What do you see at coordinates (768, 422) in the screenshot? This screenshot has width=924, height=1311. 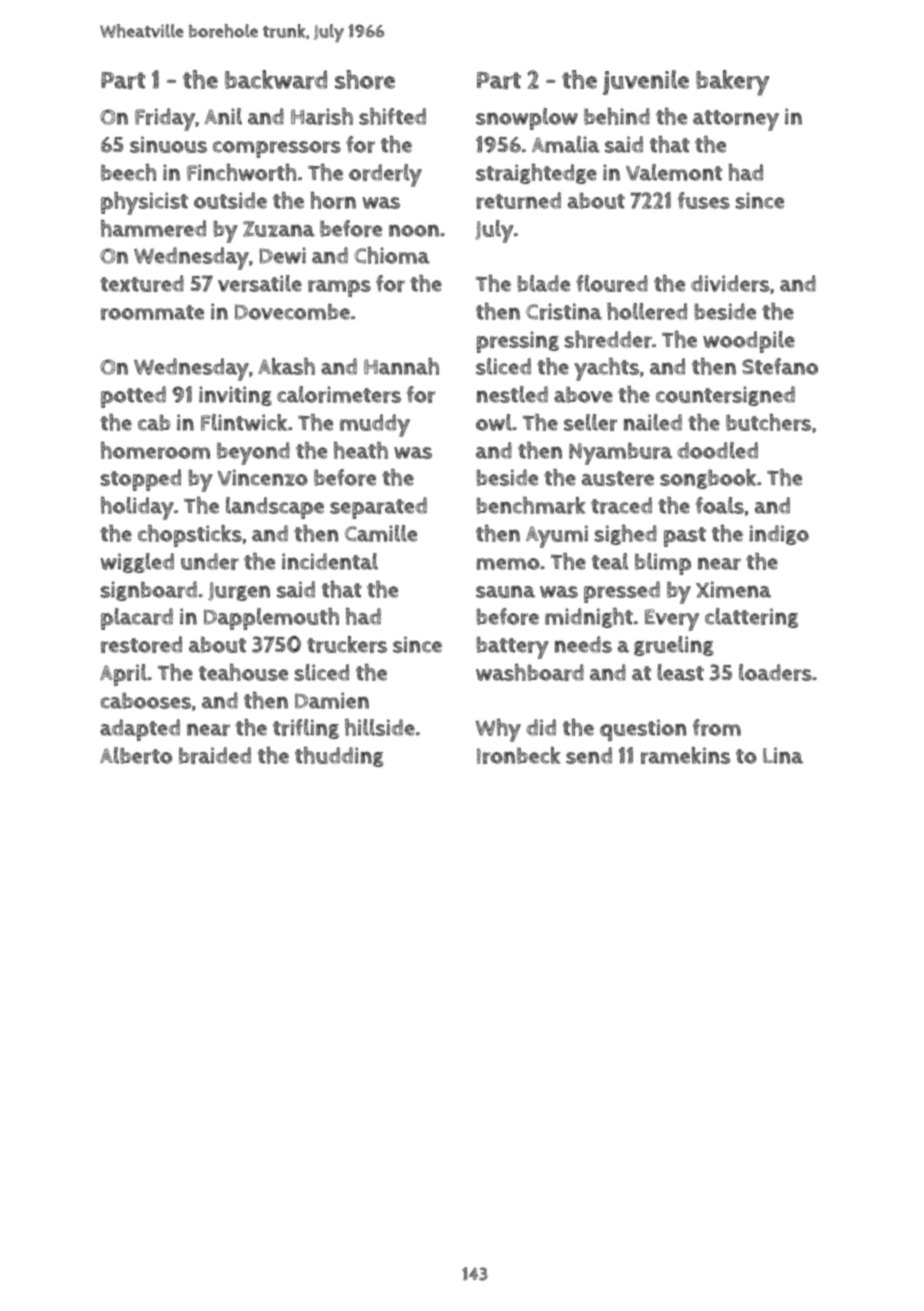 I see `butchers` at bounding box center [768, 422].
